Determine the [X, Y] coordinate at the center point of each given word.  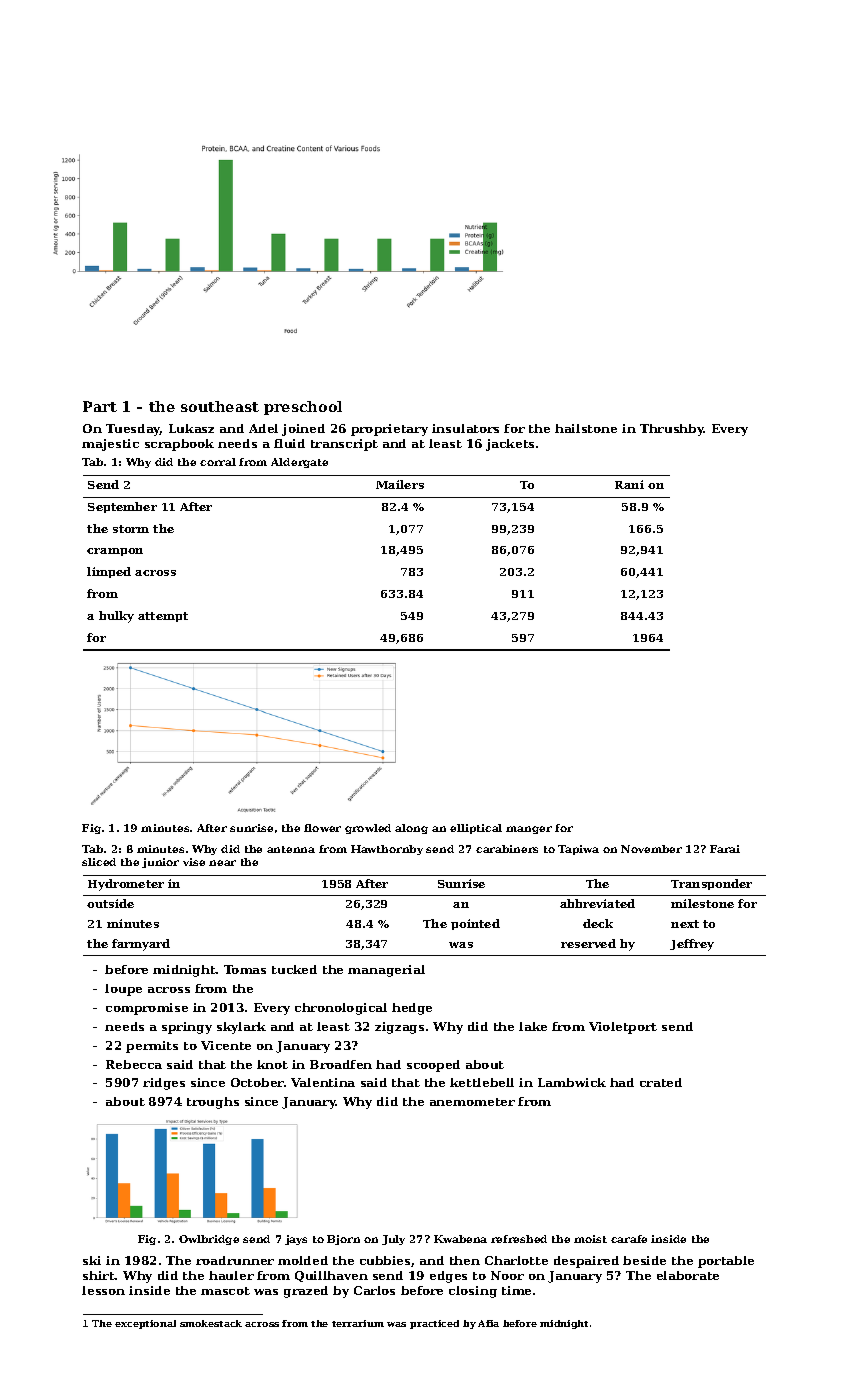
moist [590, 1239]
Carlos [374, 1290]
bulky [116, 617]
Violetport [623, 1028]
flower [322, 828]
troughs [213, 1103]
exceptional [145, 1324]
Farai [725, 849]
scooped [433, 1066]
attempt [163, 617]
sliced [99, 862]
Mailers [400, 484]
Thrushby [672, 430]
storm [131, 529]
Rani [629, 484]
